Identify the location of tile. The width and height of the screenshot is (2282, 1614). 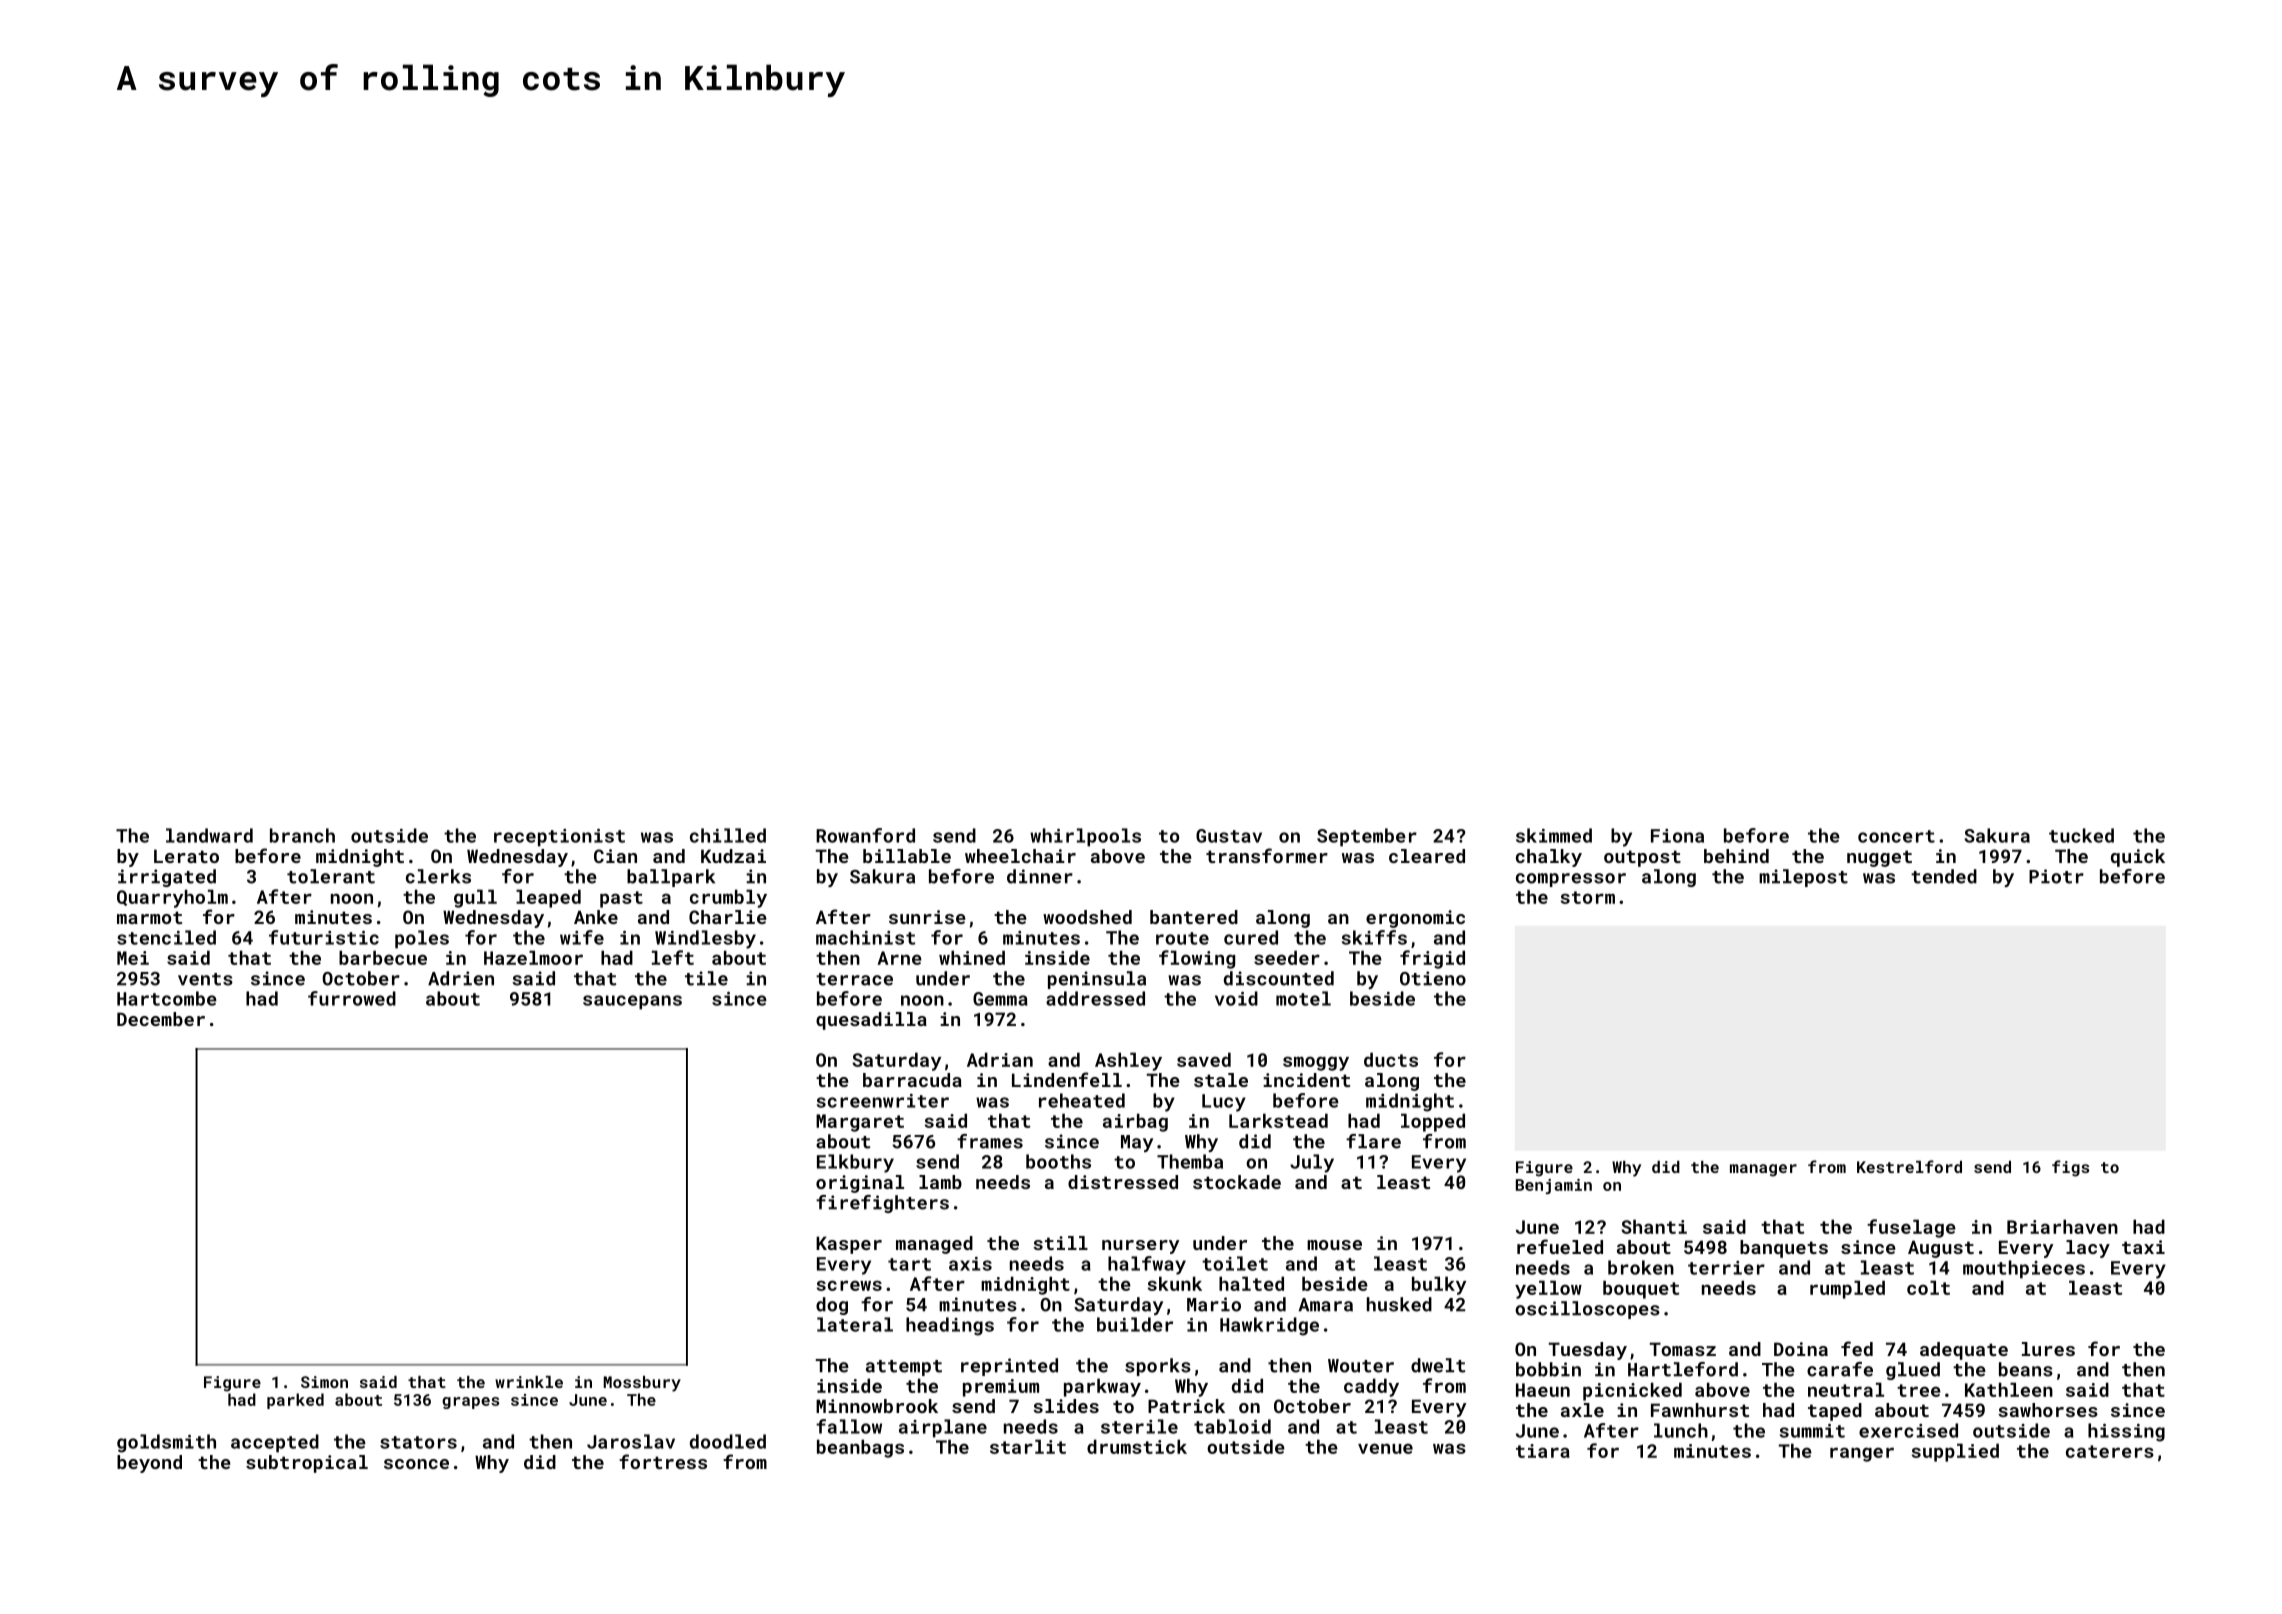
(706, 978).
